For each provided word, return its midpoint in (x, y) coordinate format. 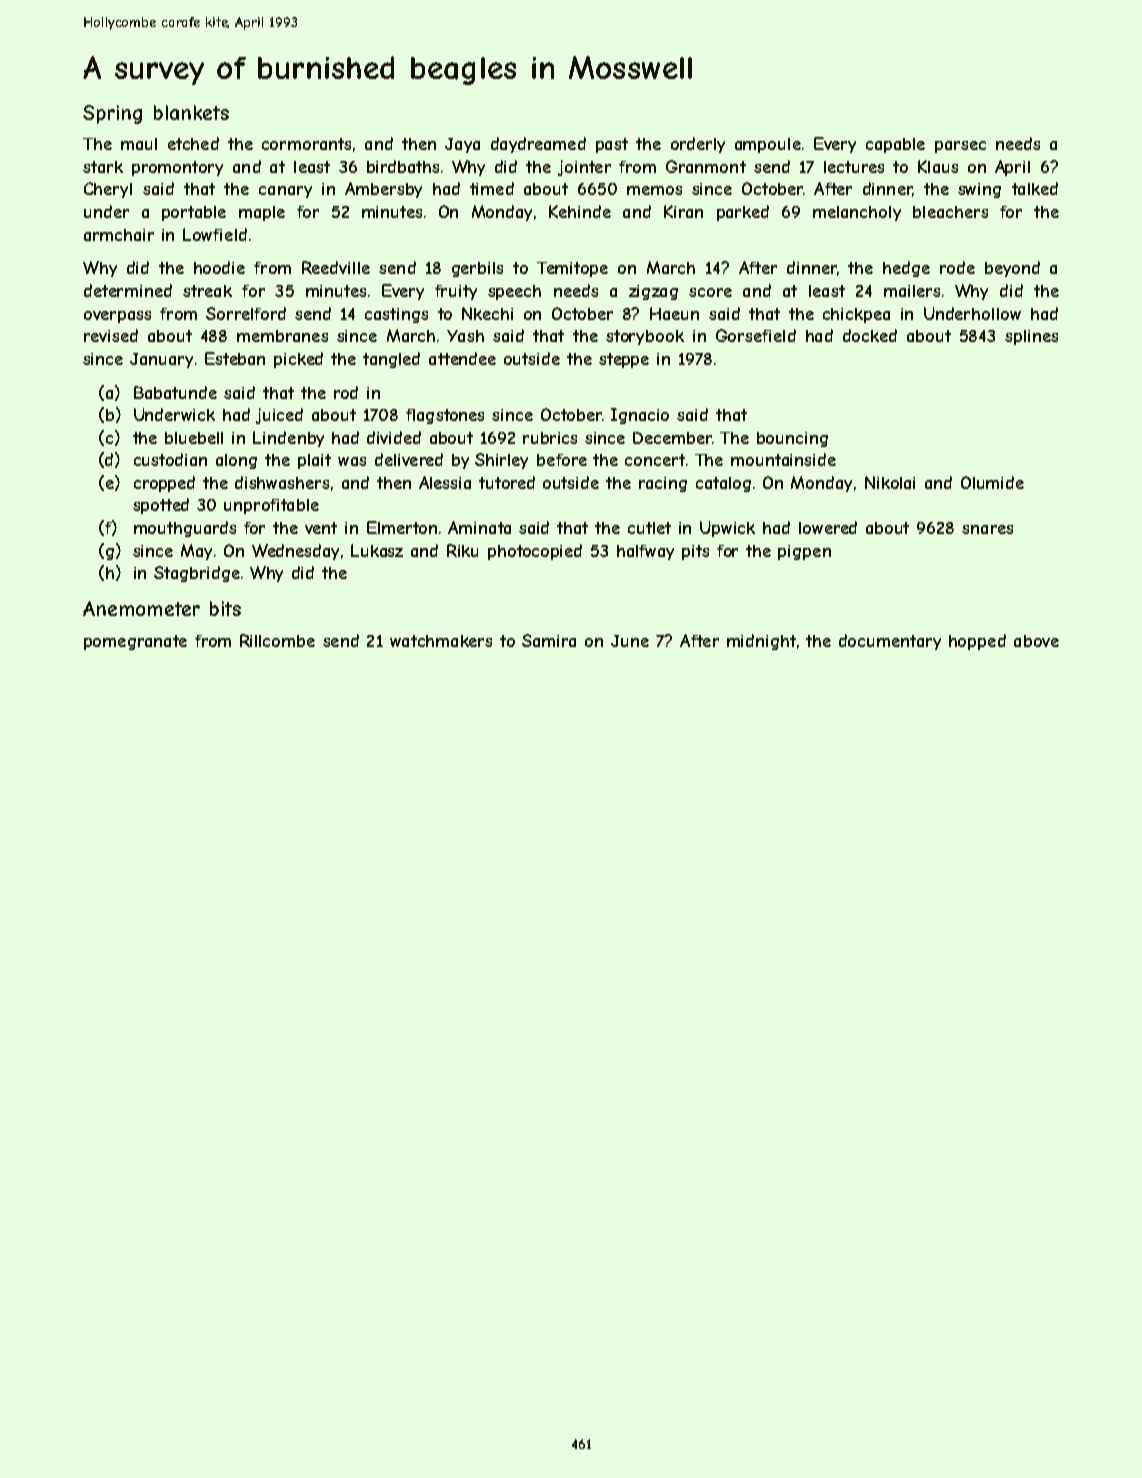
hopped (977, 642)
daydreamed (538, 145)
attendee (462, 358)
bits (225, 608)
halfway (645, 552)
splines (1031, 337)
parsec (960, 147)
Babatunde (175, 392)
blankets (191, 112)
